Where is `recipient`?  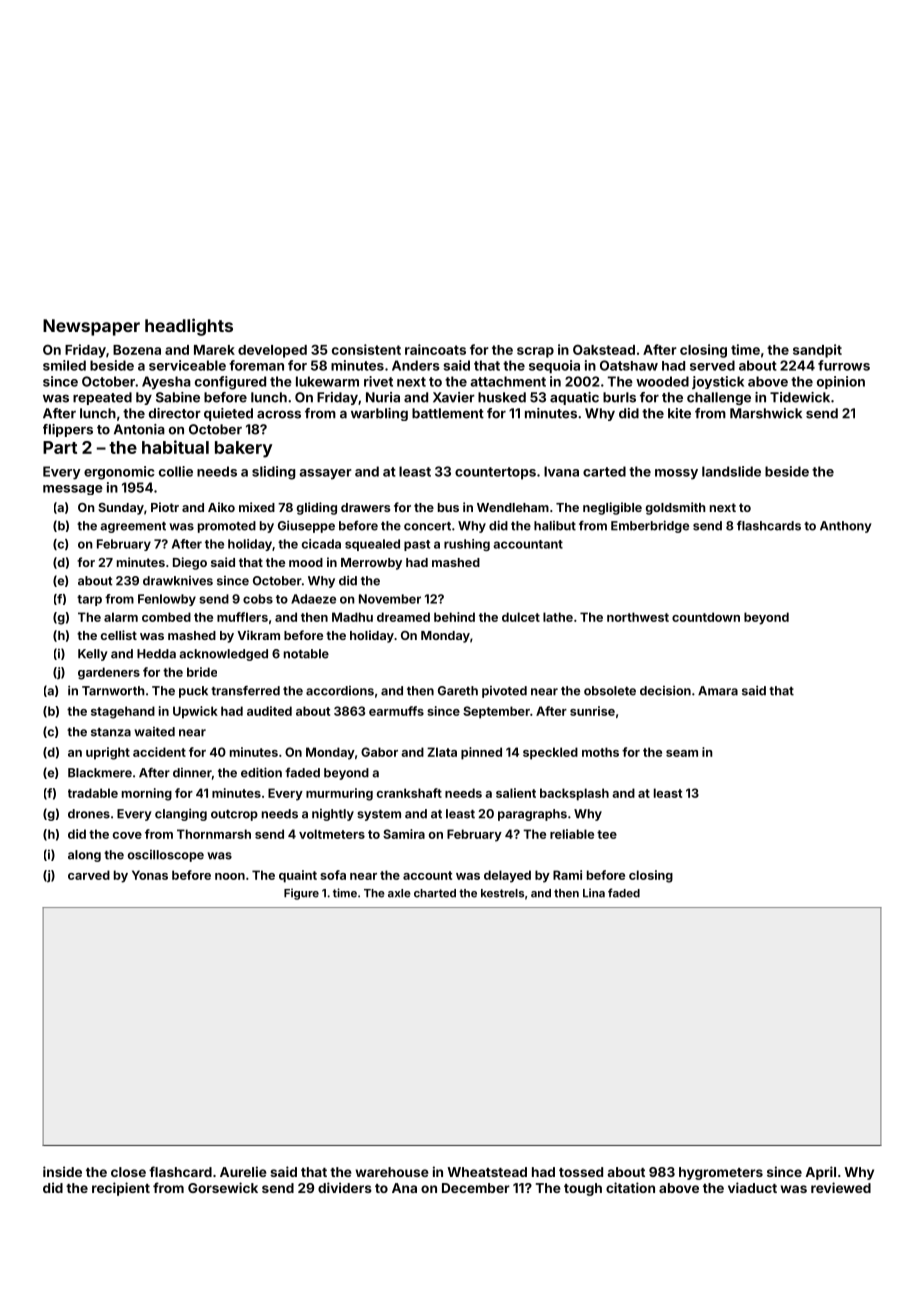
recipient is located at coordinates (121, 1189).
